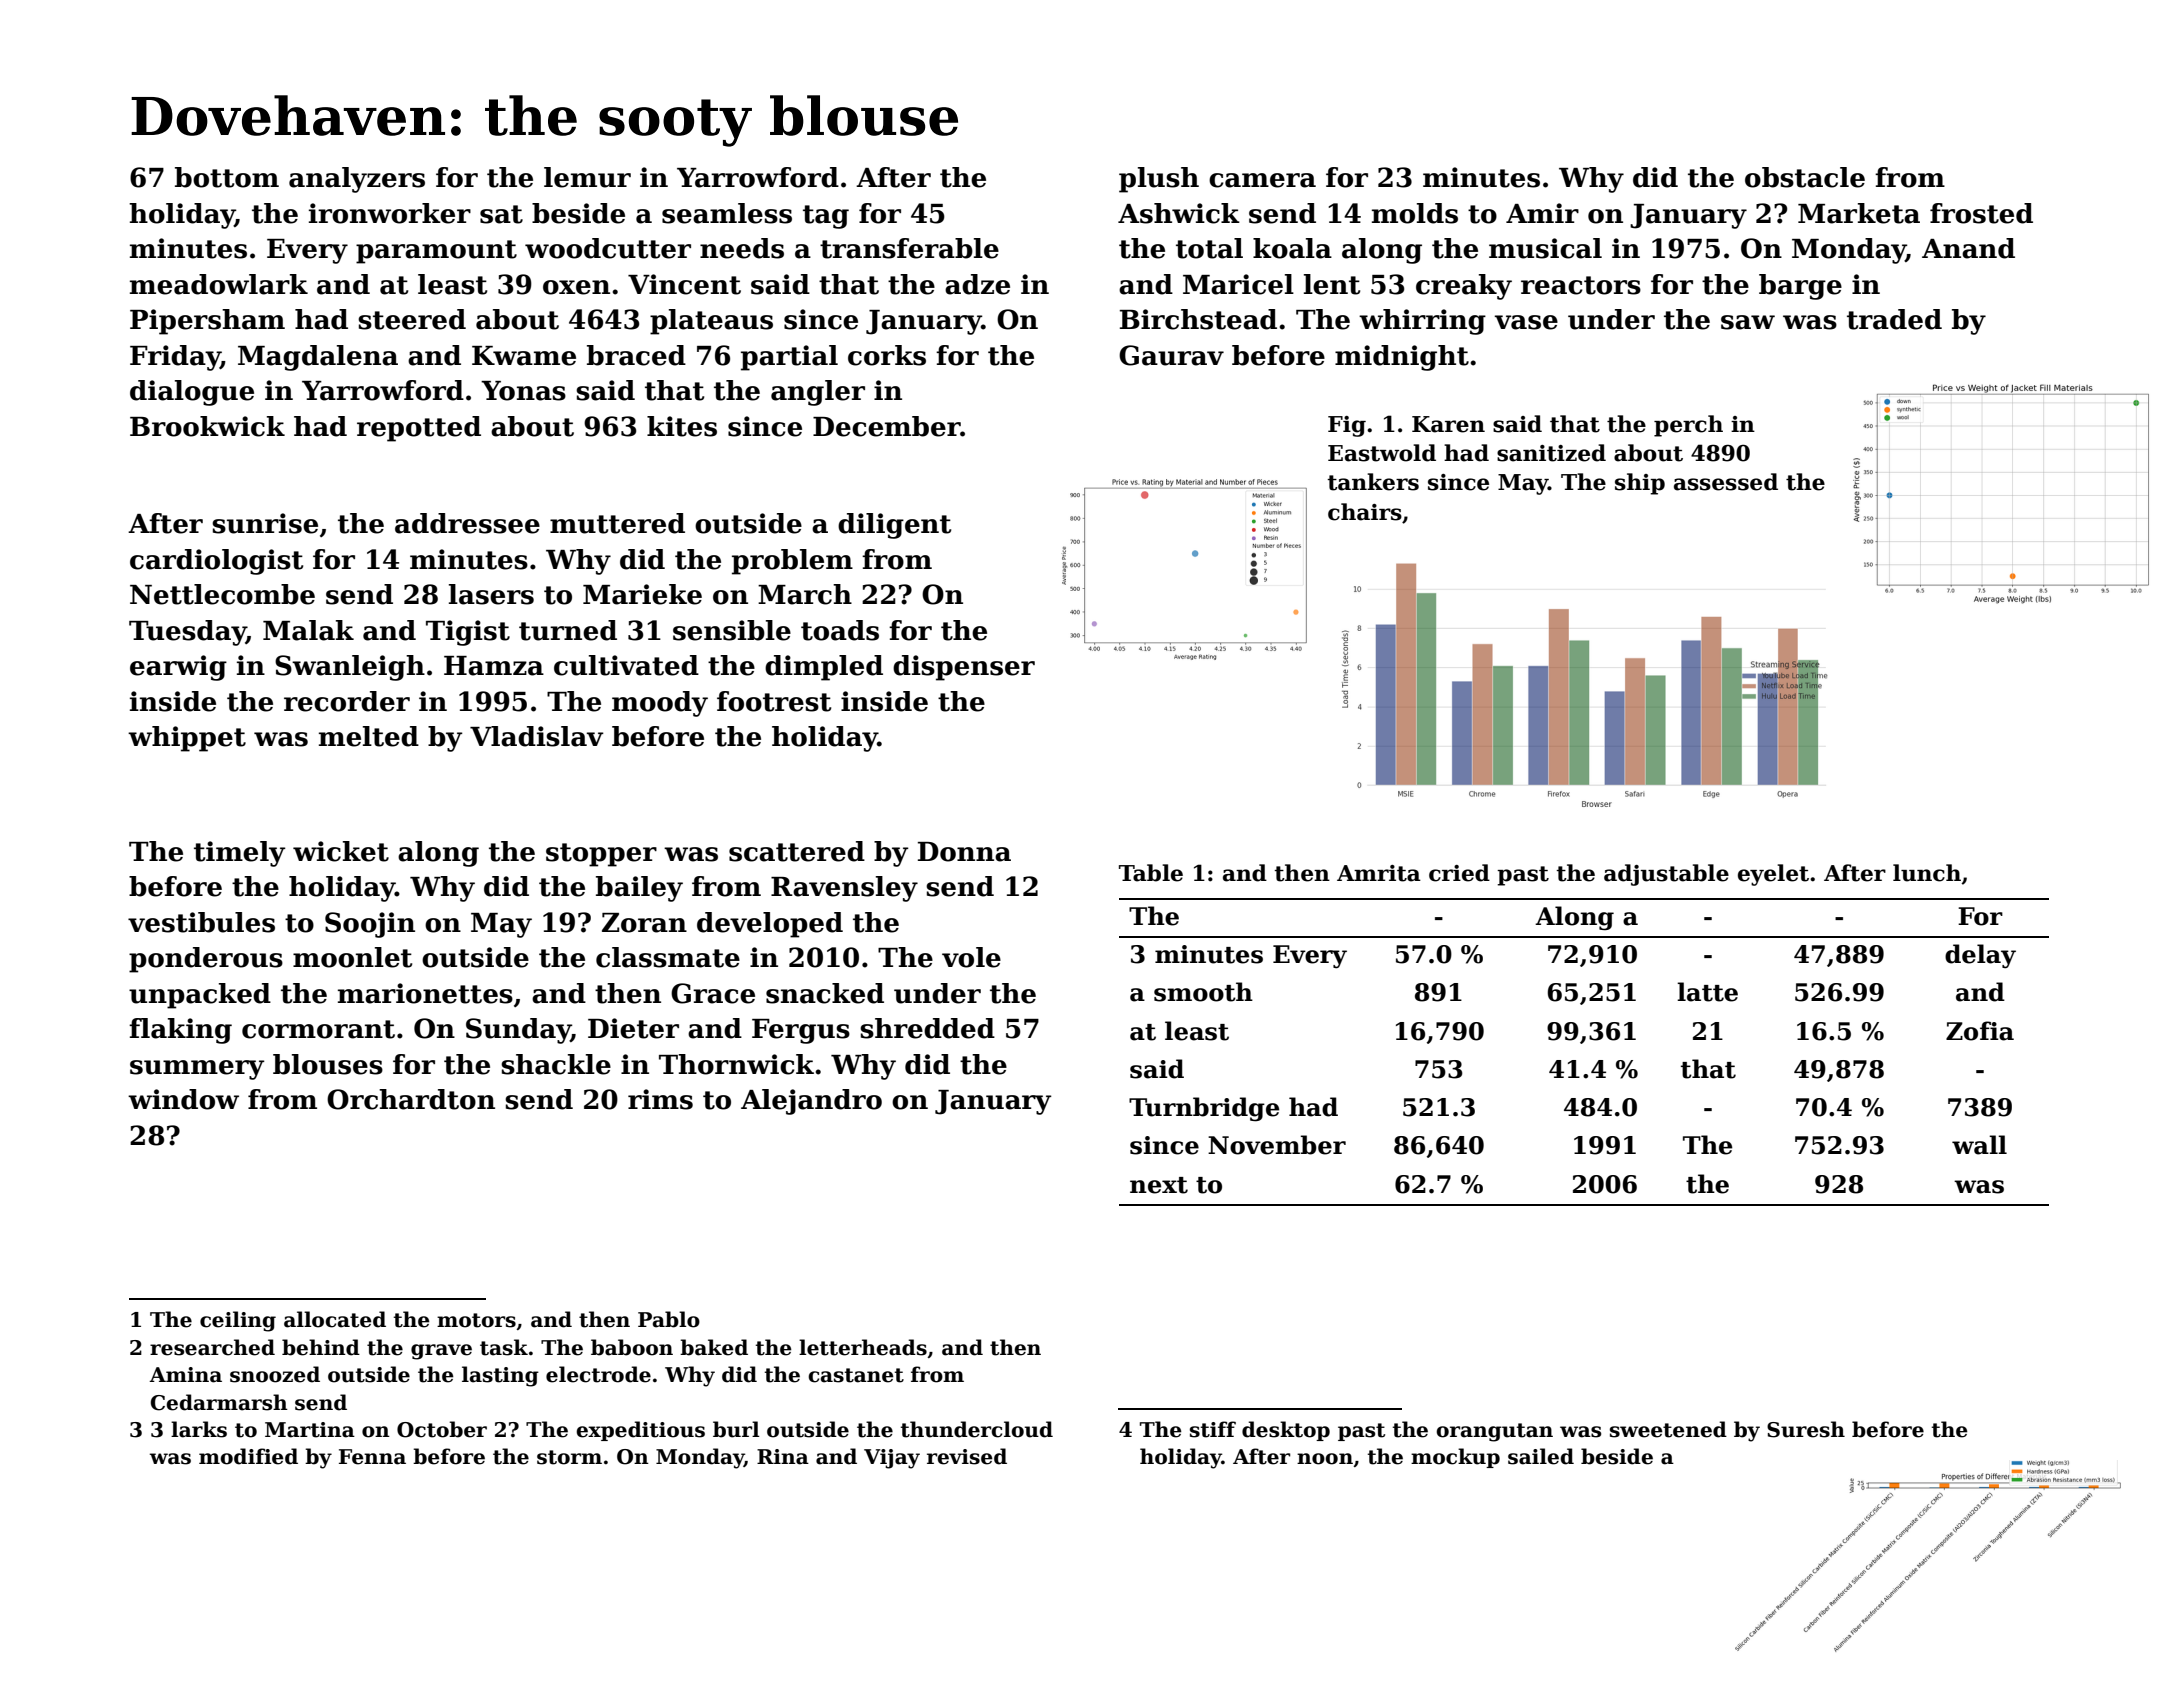 The width and height of the document is (2178, 1683). I want to click on partial, so click(789, 358).
